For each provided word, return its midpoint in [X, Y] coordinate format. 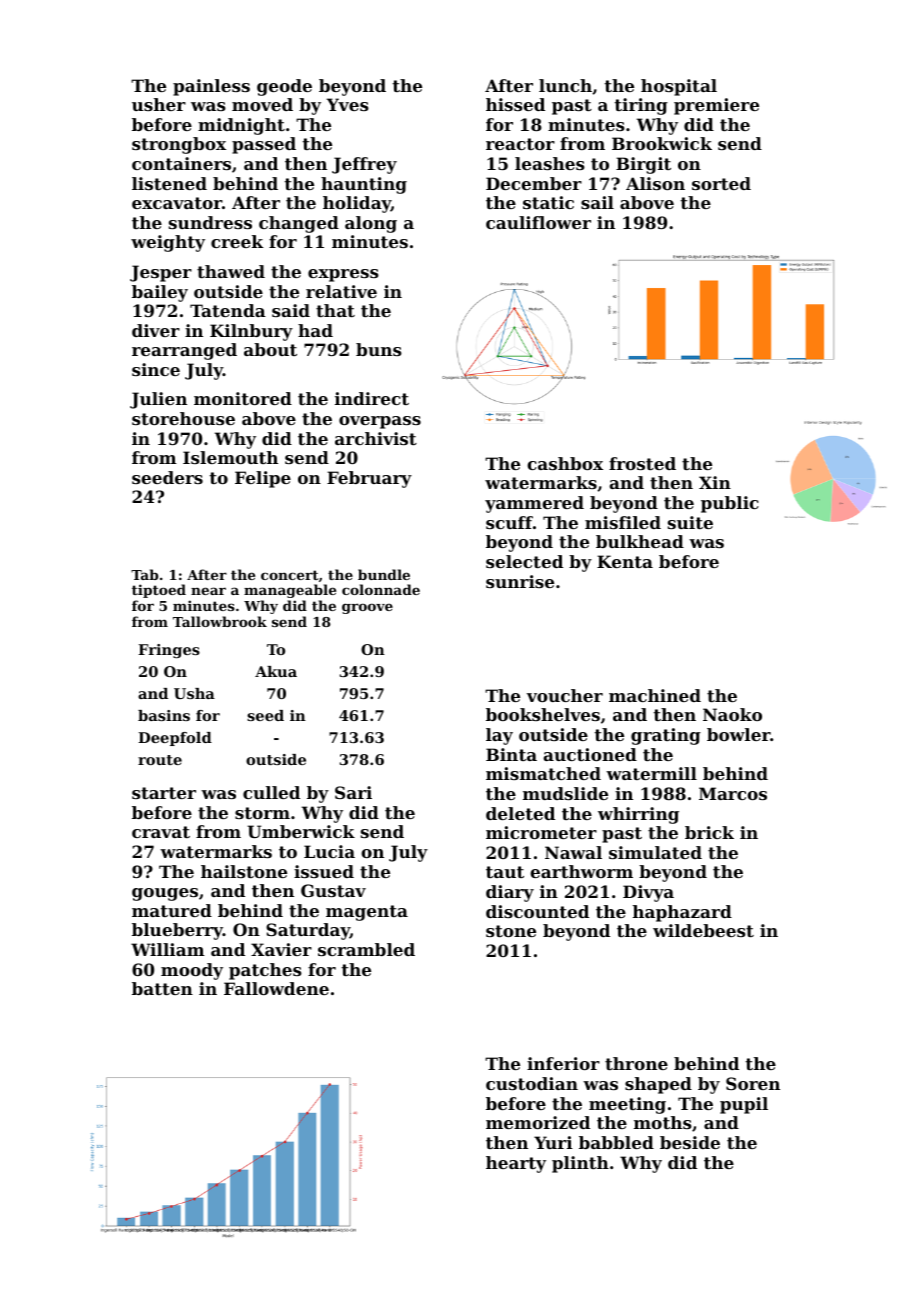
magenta [367, 913]
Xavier [281, 949]
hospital [679, 87]
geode [284, 87]
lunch [565, 85]
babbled [616, 1142]
